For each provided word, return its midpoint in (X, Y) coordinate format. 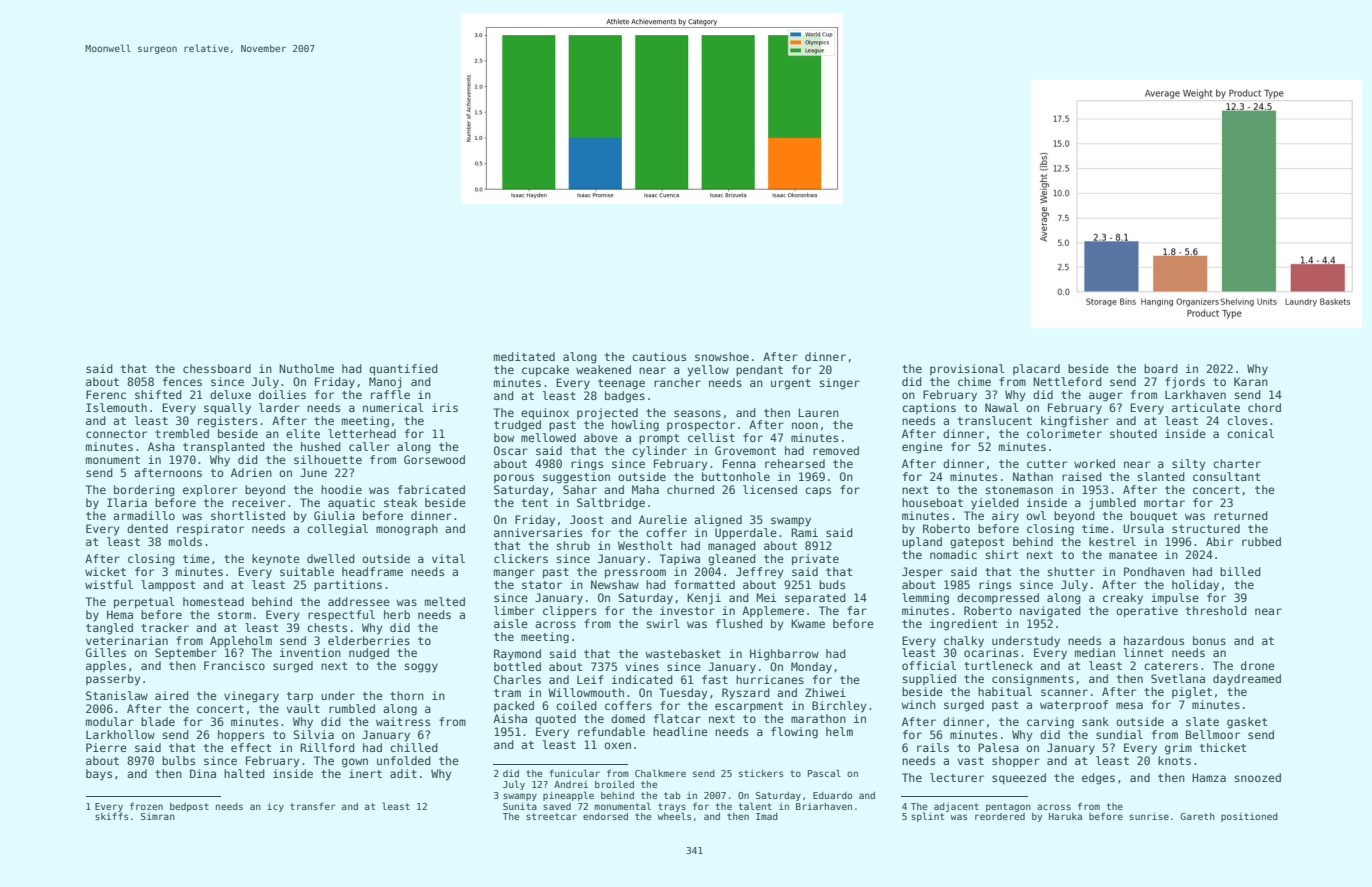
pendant (759, 371)
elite (303, 433)
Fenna (739, 463)
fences (182, 381)
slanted (1161, 476)
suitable (307, 571)
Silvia (313, 734)
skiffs (111, 816)
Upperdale (746, 534)
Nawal (1001, 407)
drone (1258, 665)
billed (1240, 571)
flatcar (677, 718)
